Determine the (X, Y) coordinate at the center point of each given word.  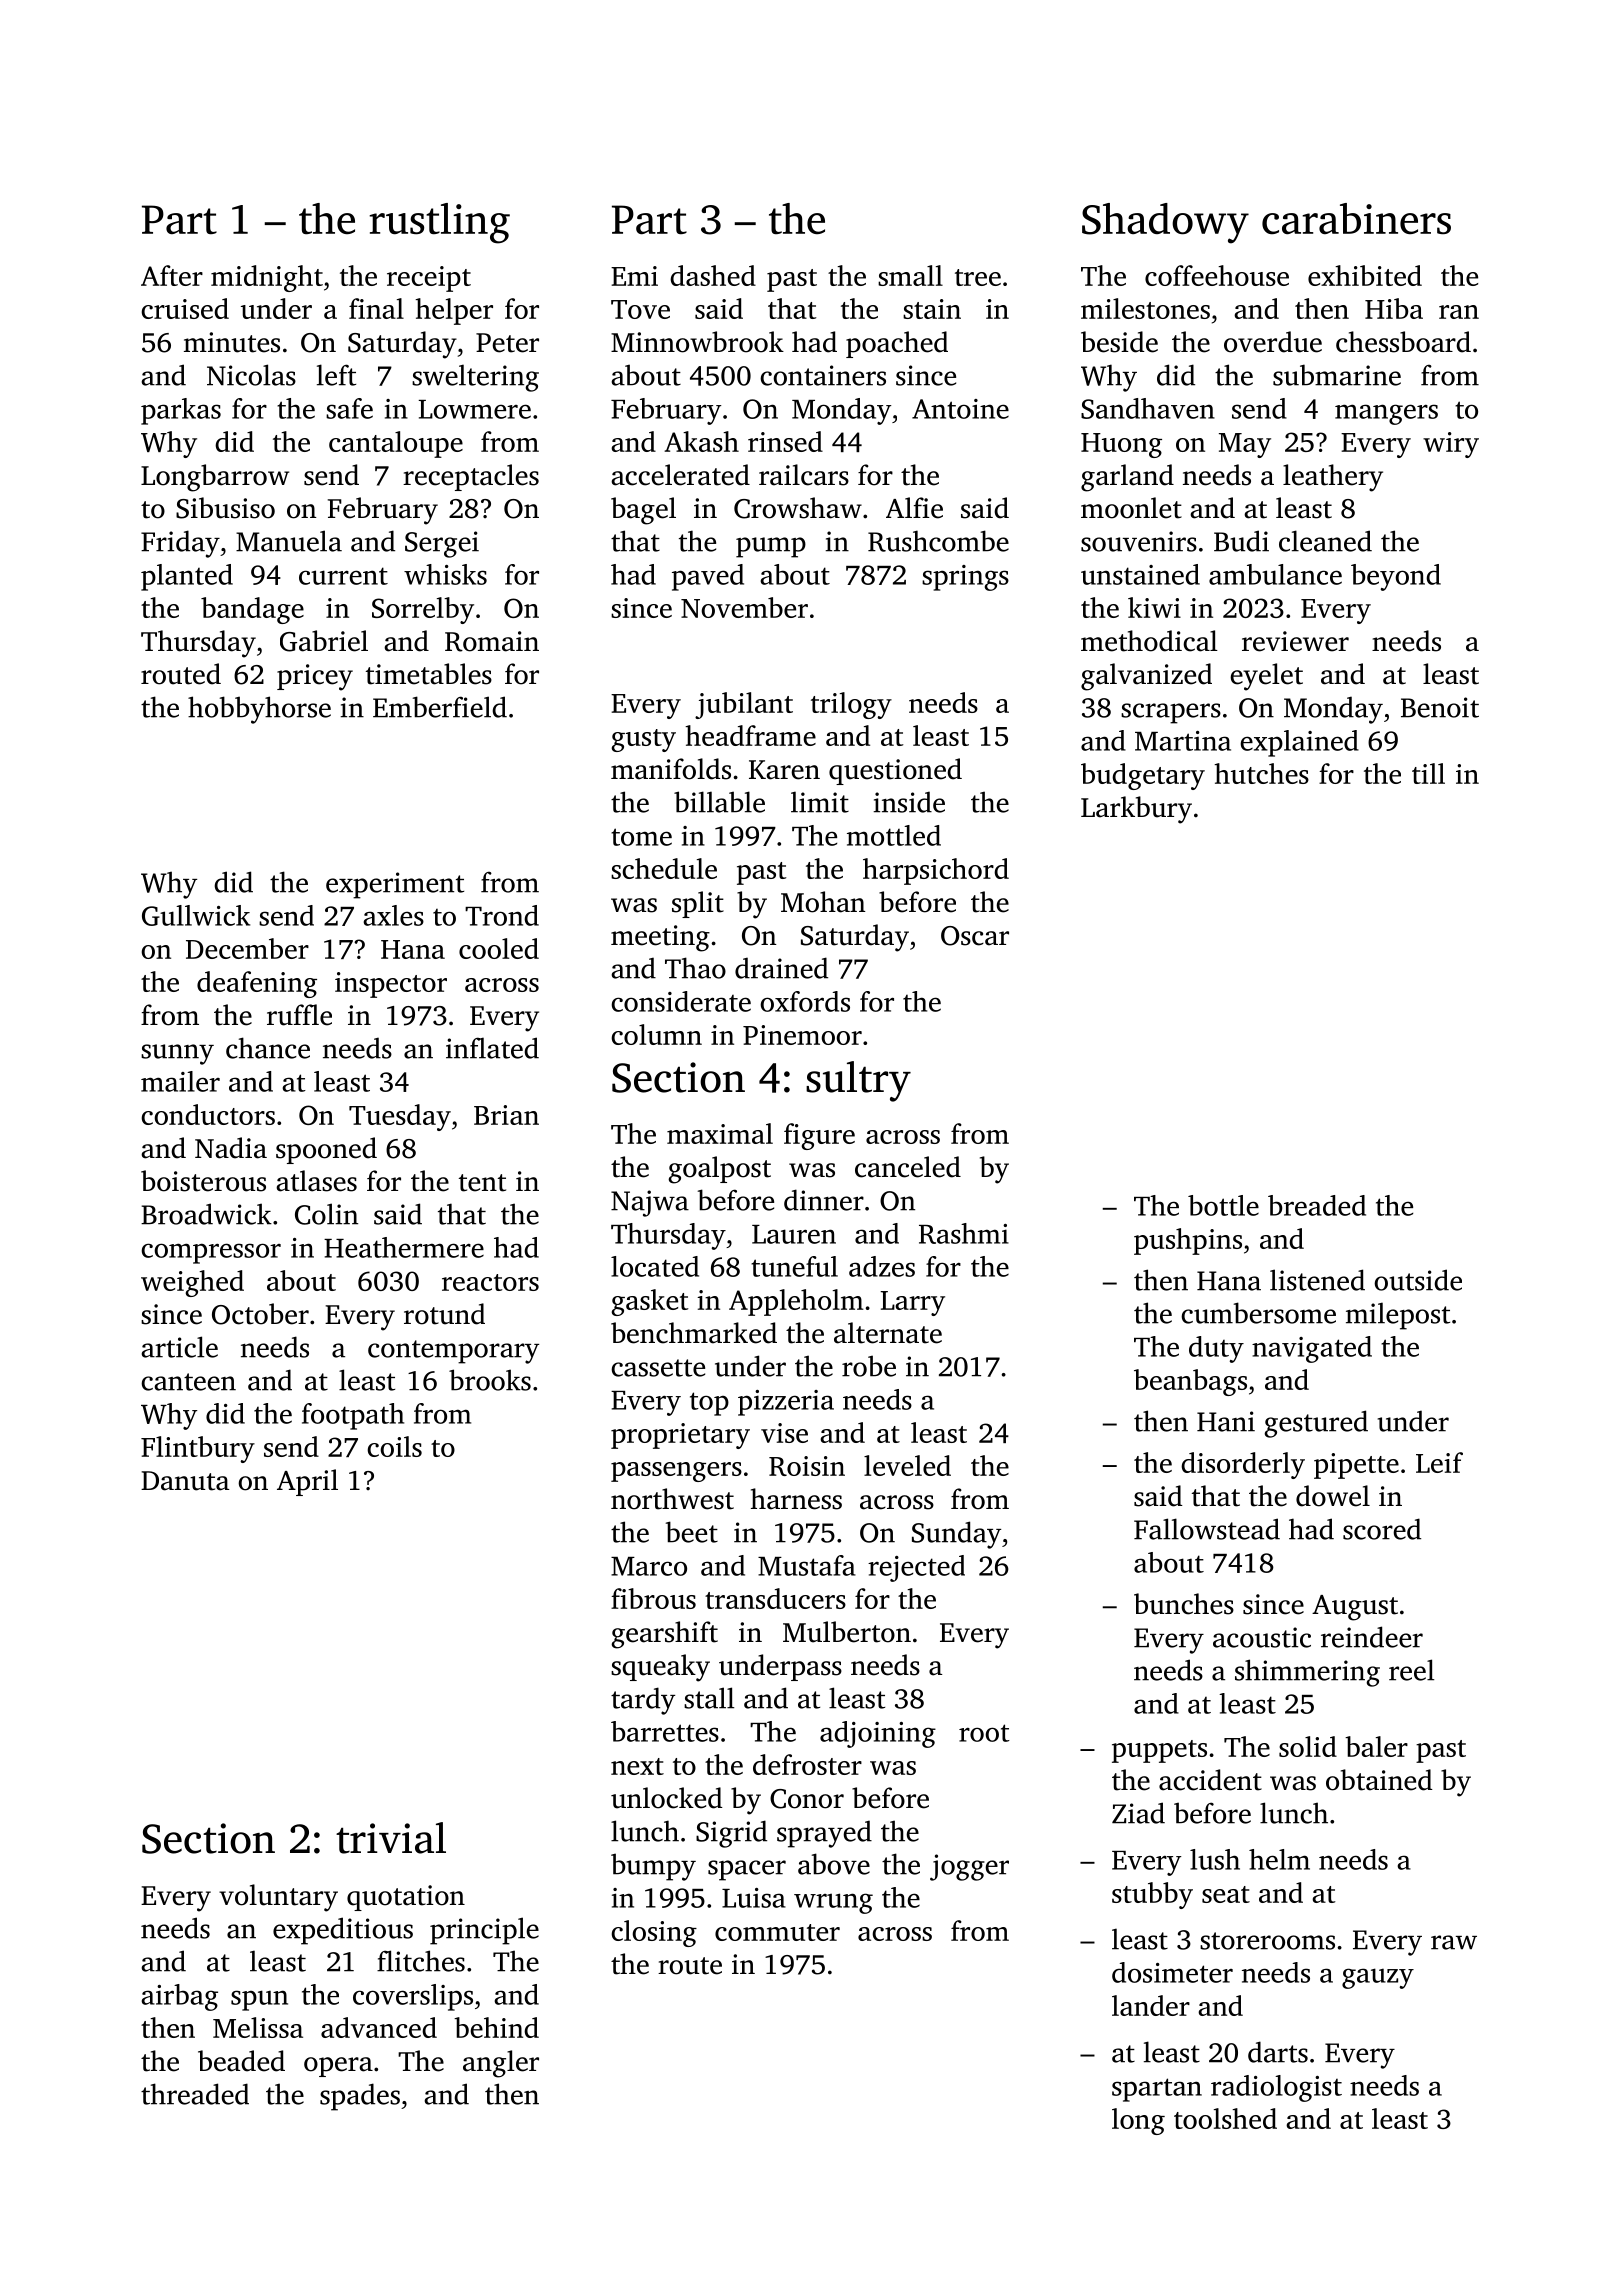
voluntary (278, 1898)
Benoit (1440, 707)
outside (1418, 1280)
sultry (858, 1081)
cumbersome (1258, 1313)
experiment (395, 885)
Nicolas (251, 375)
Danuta (185, 1481)
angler (501, 2064)
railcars (804, 475)
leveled (907, 1465)
